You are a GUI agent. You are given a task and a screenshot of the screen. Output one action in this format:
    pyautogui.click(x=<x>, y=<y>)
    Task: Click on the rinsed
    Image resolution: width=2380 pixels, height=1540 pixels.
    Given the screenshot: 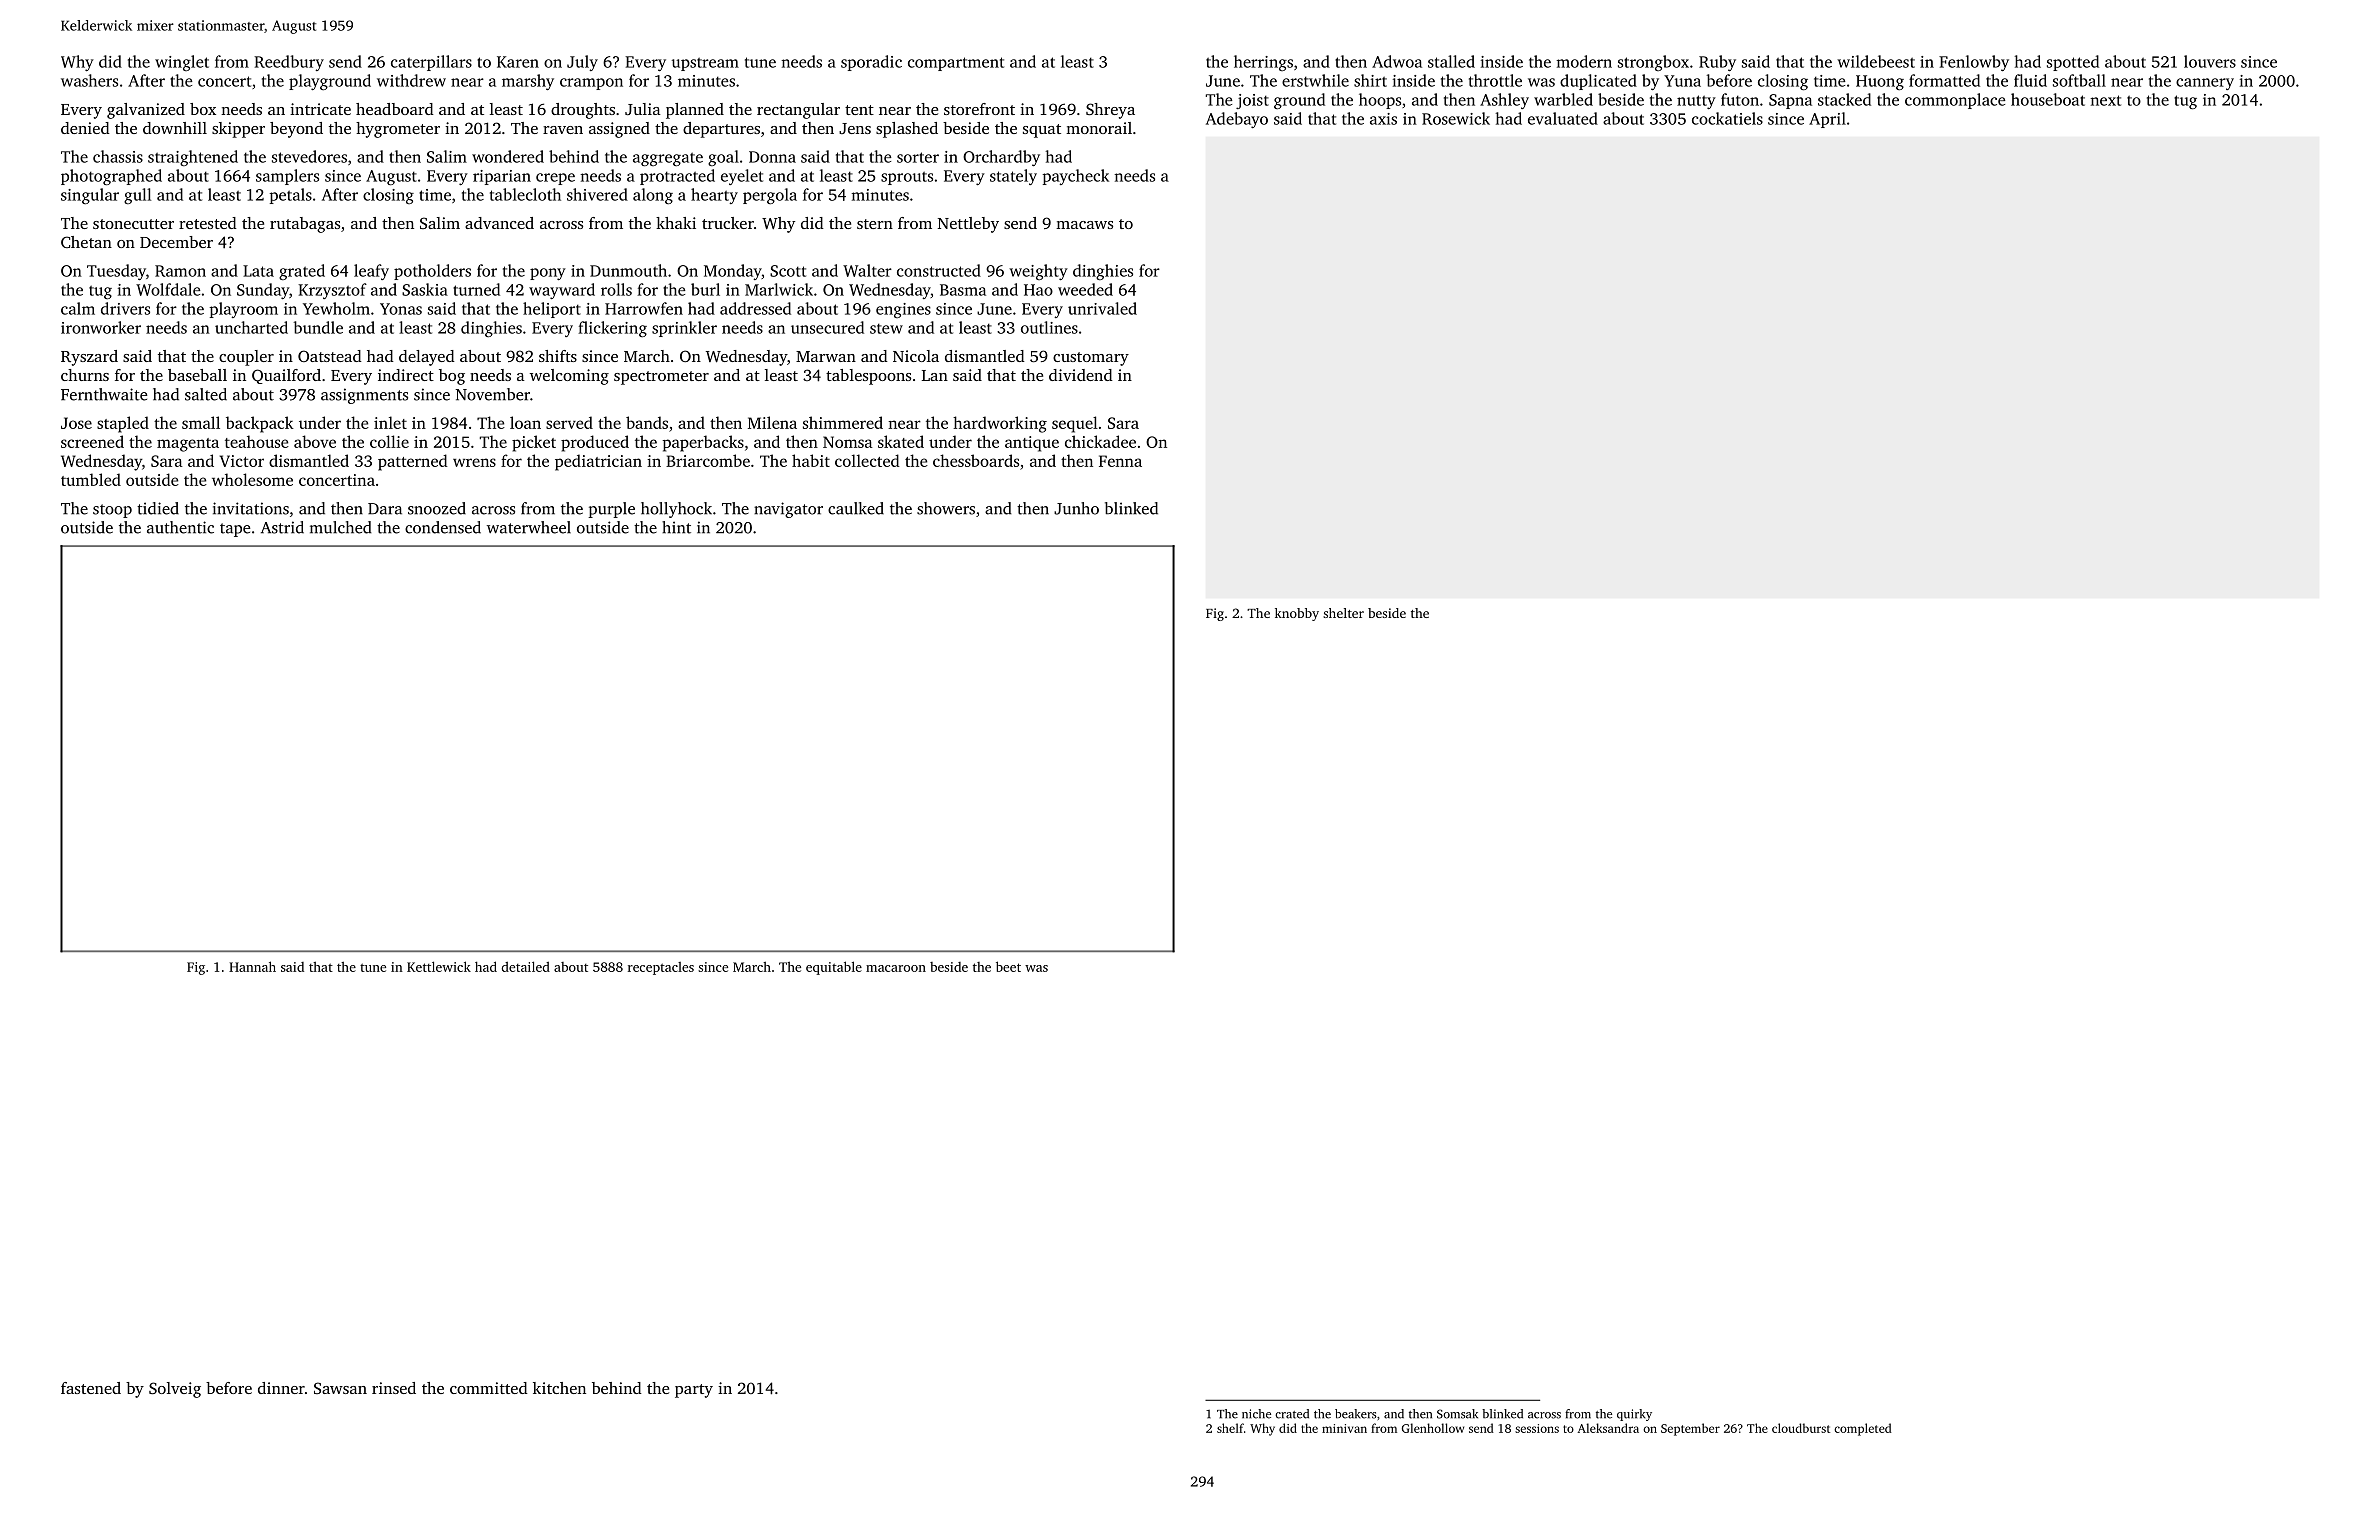 What is the action you would take?
    pyautogui.click(x=394, y=1388)
